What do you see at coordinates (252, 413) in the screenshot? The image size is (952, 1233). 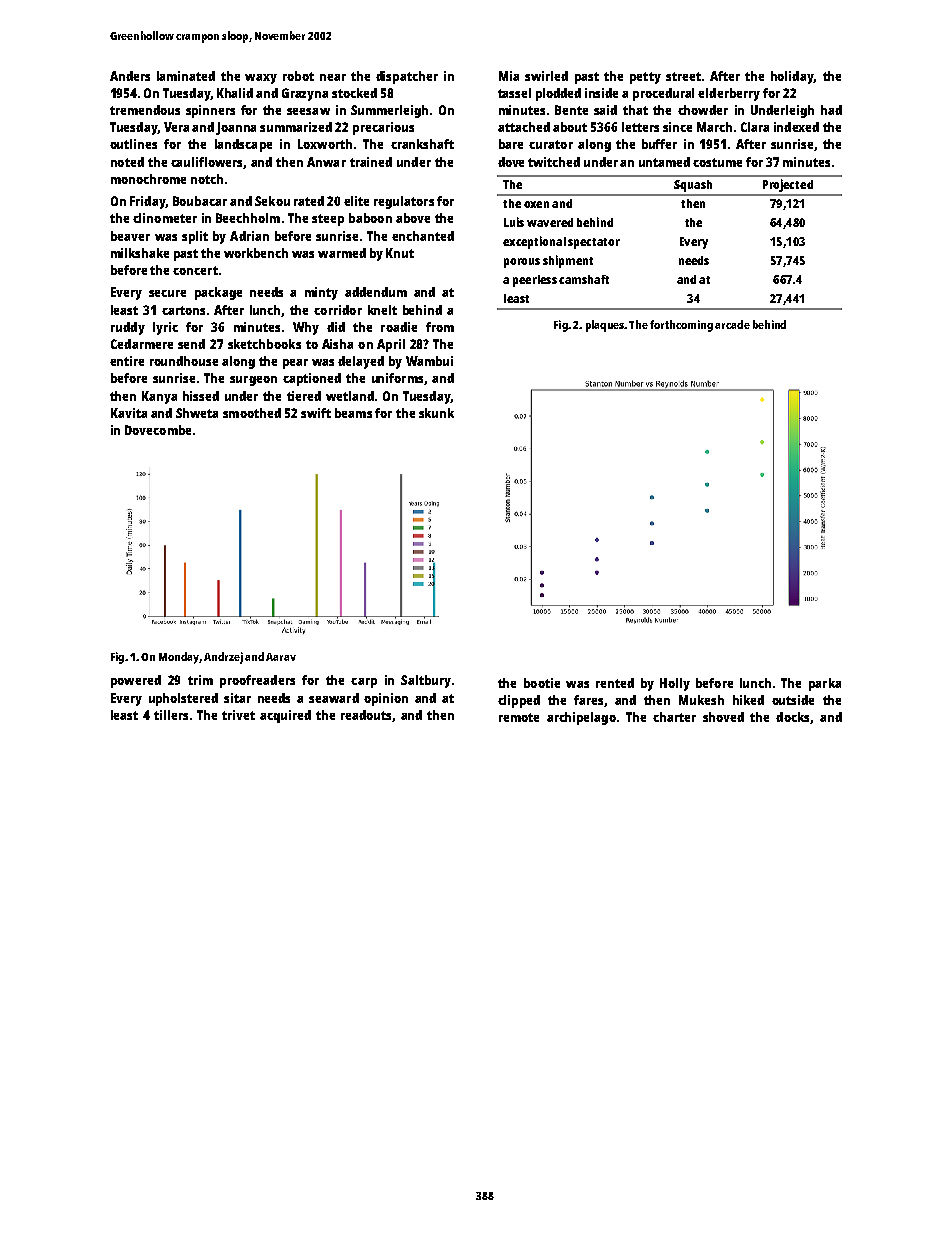 I see `smoothed` at bounding box center [252, 413].
